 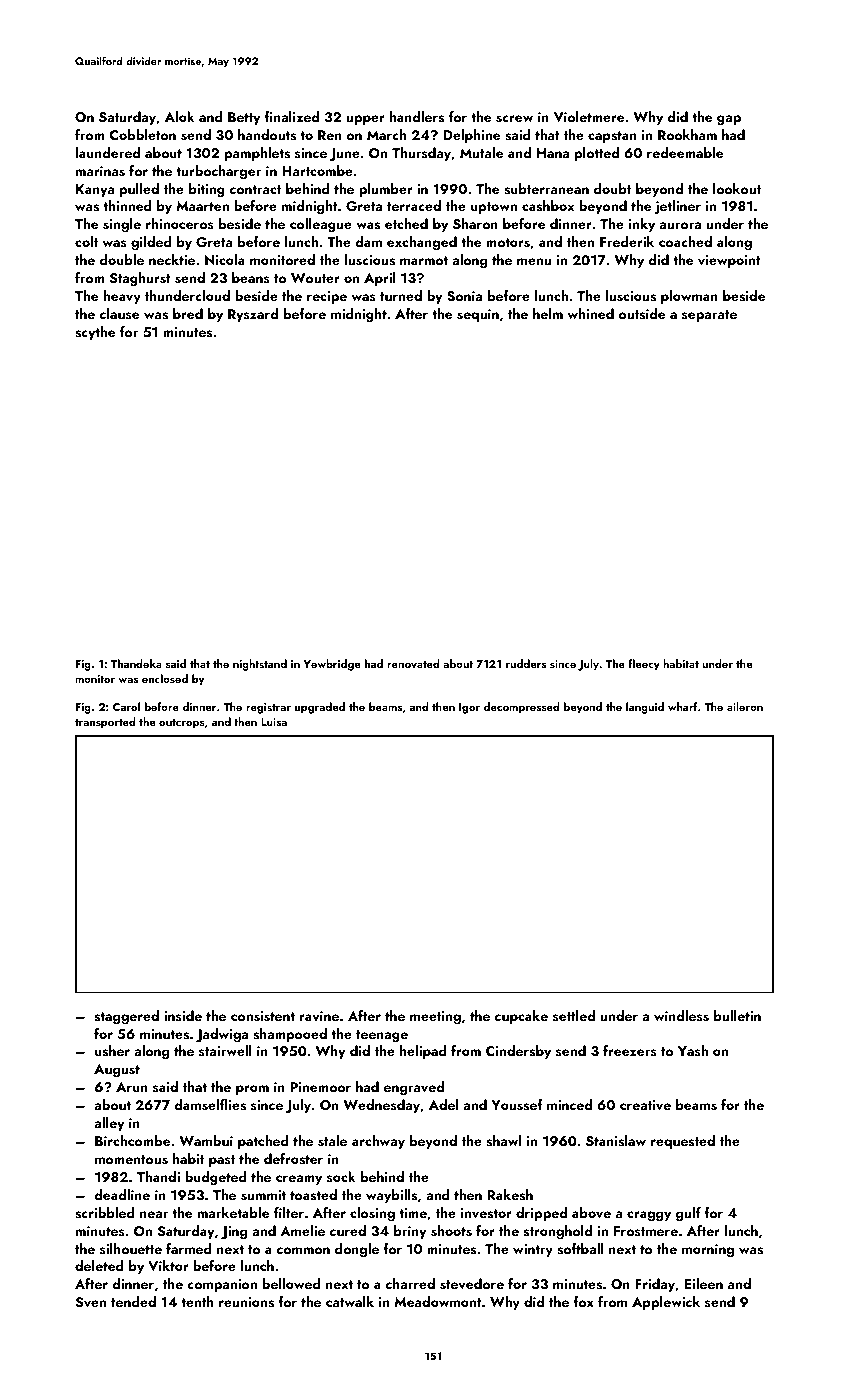 What do you see at coordinates (165, 678) in the screenshot?
I see `enclosed` at bounding box center [165, 678].
